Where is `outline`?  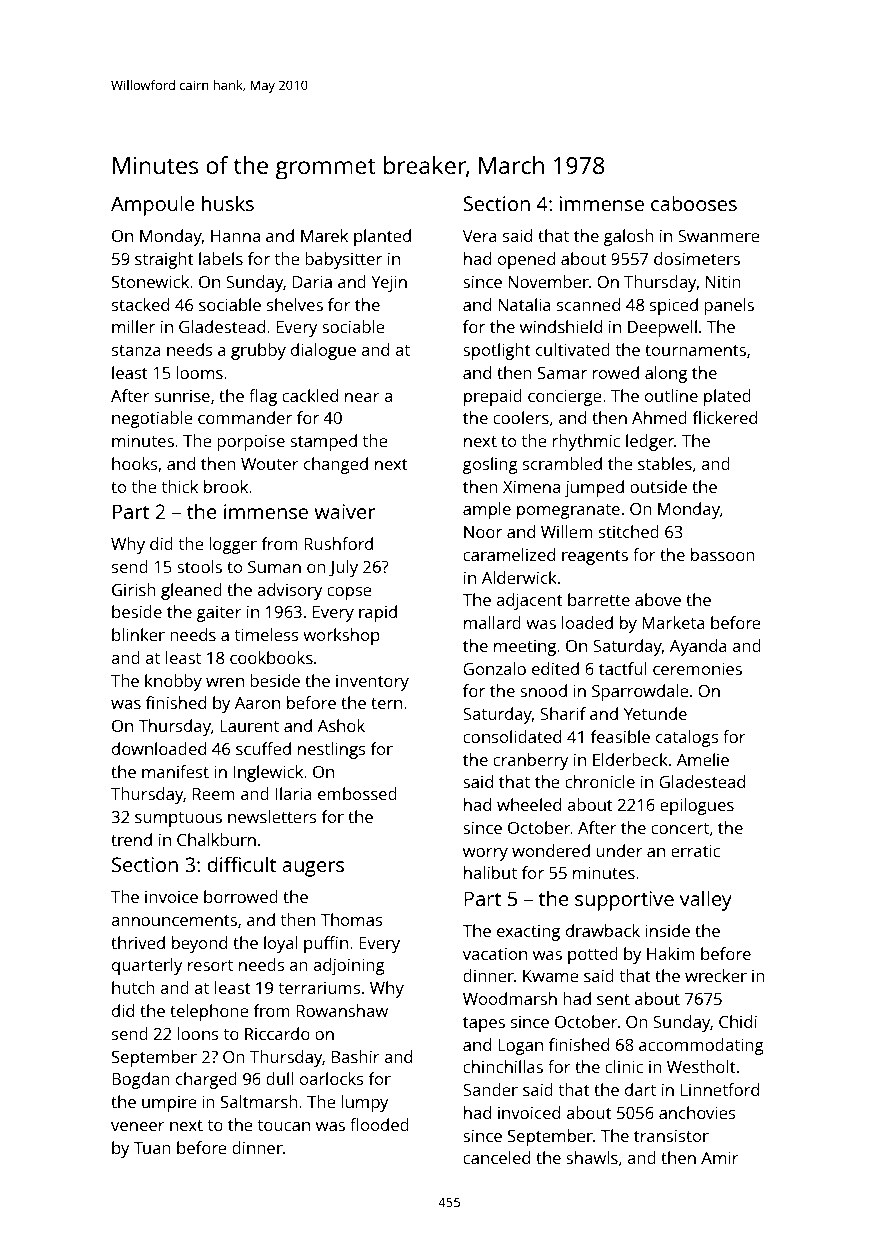 outline is located at coordinates (671, 395).
